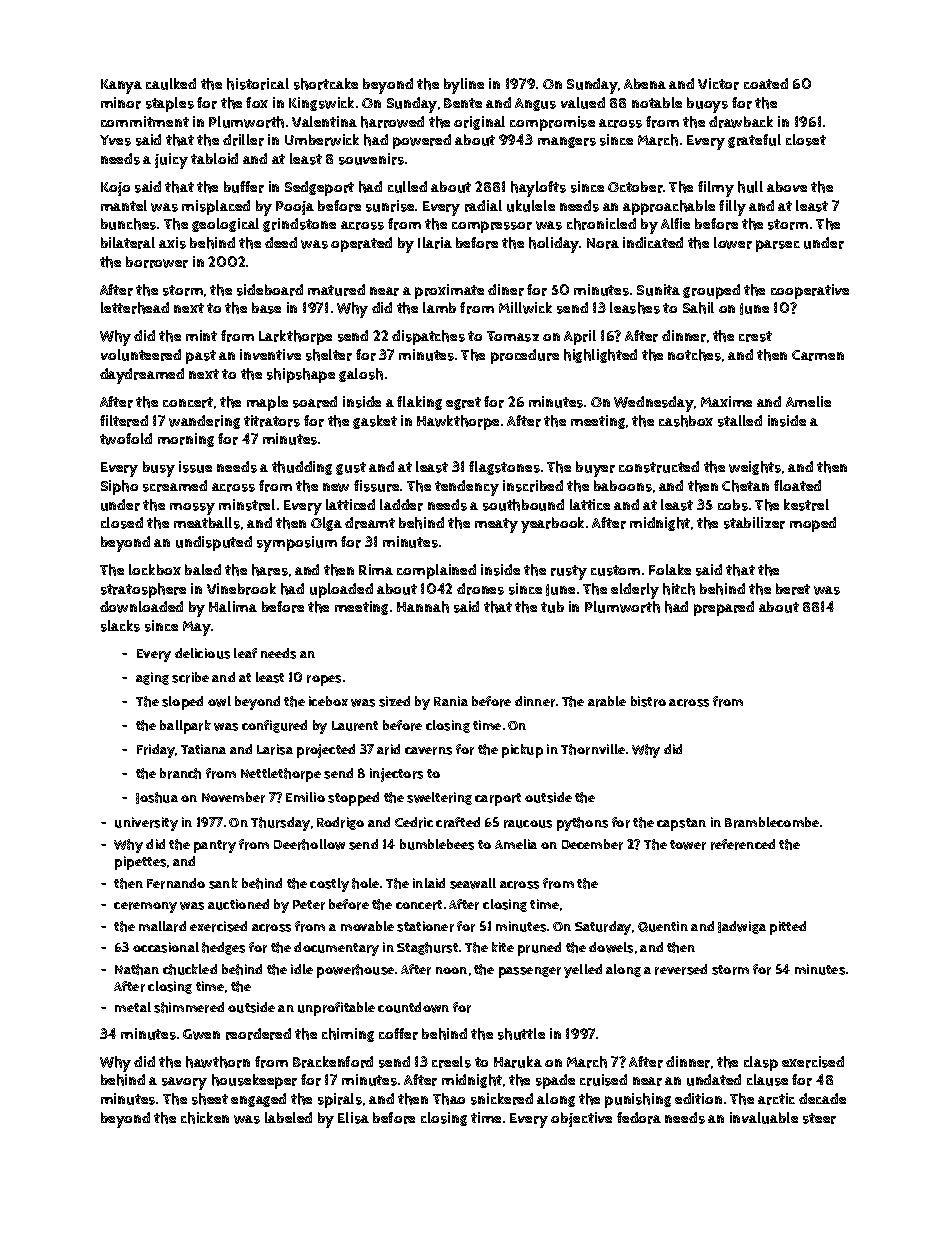  What do you see at coordinates (205, 1118) in the document?
I see `chicken` at bounding box center [205, 1118].
